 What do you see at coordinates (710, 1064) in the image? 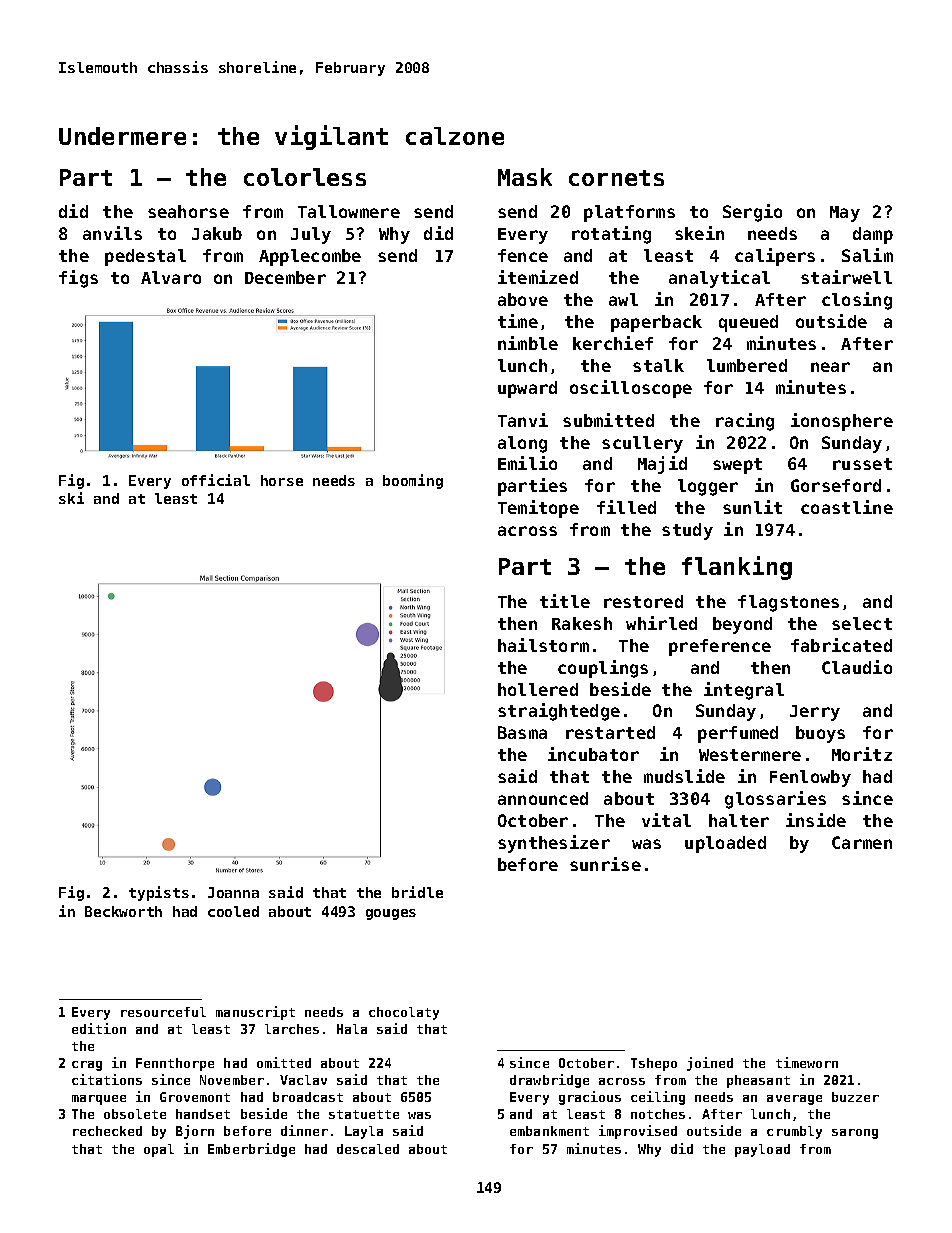
I see `joined` at bounding box center [710, 1064].
